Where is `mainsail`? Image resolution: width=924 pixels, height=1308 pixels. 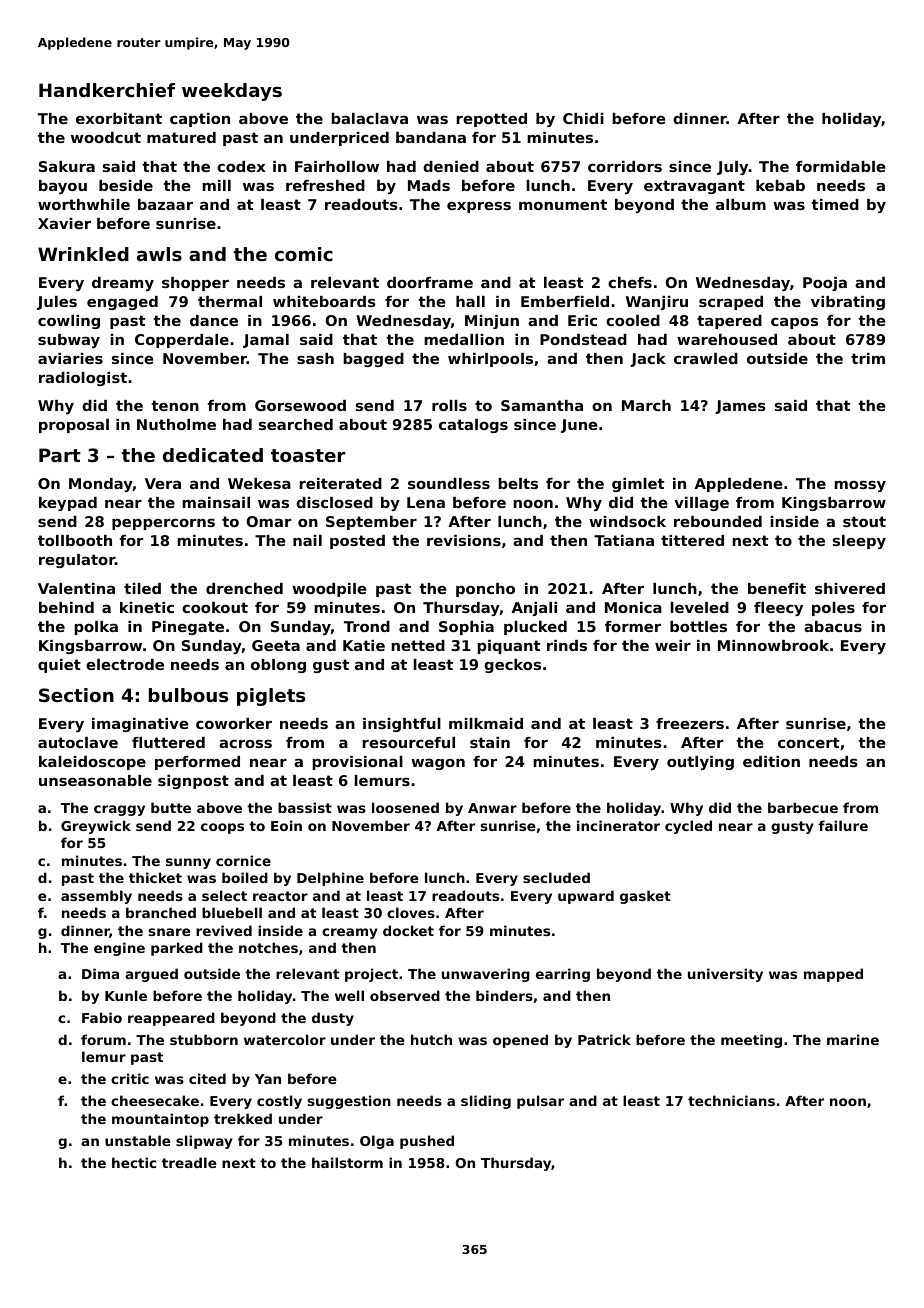 mainsail is located at coordinates (216, 502).
